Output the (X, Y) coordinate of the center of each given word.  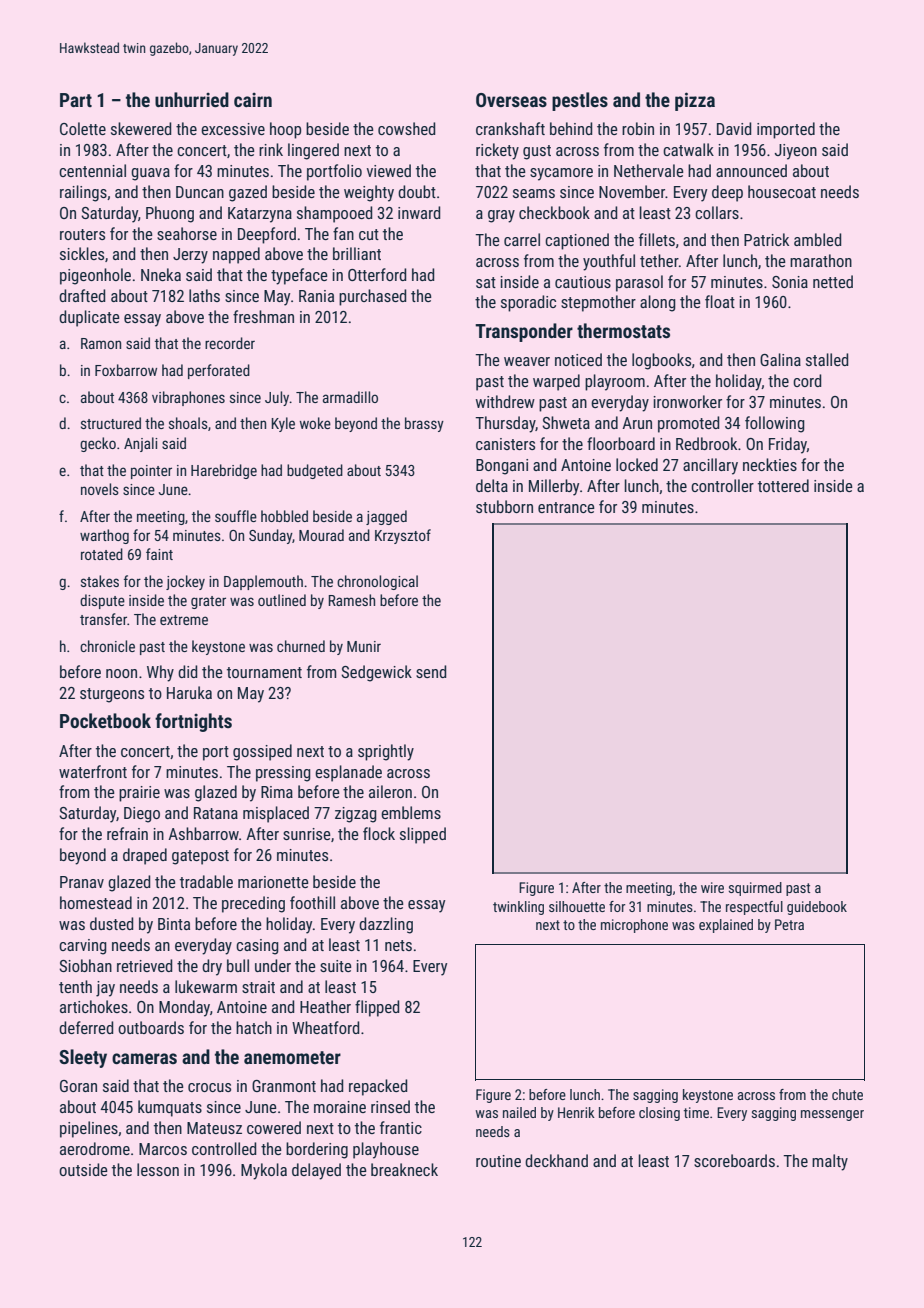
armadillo (350, 397)
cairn (253, 100)
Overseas (511, 100)
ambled (817, 239)
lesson (158, 1169)
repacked (378, 1087)
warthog (104, 536)
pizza (695, 101)
